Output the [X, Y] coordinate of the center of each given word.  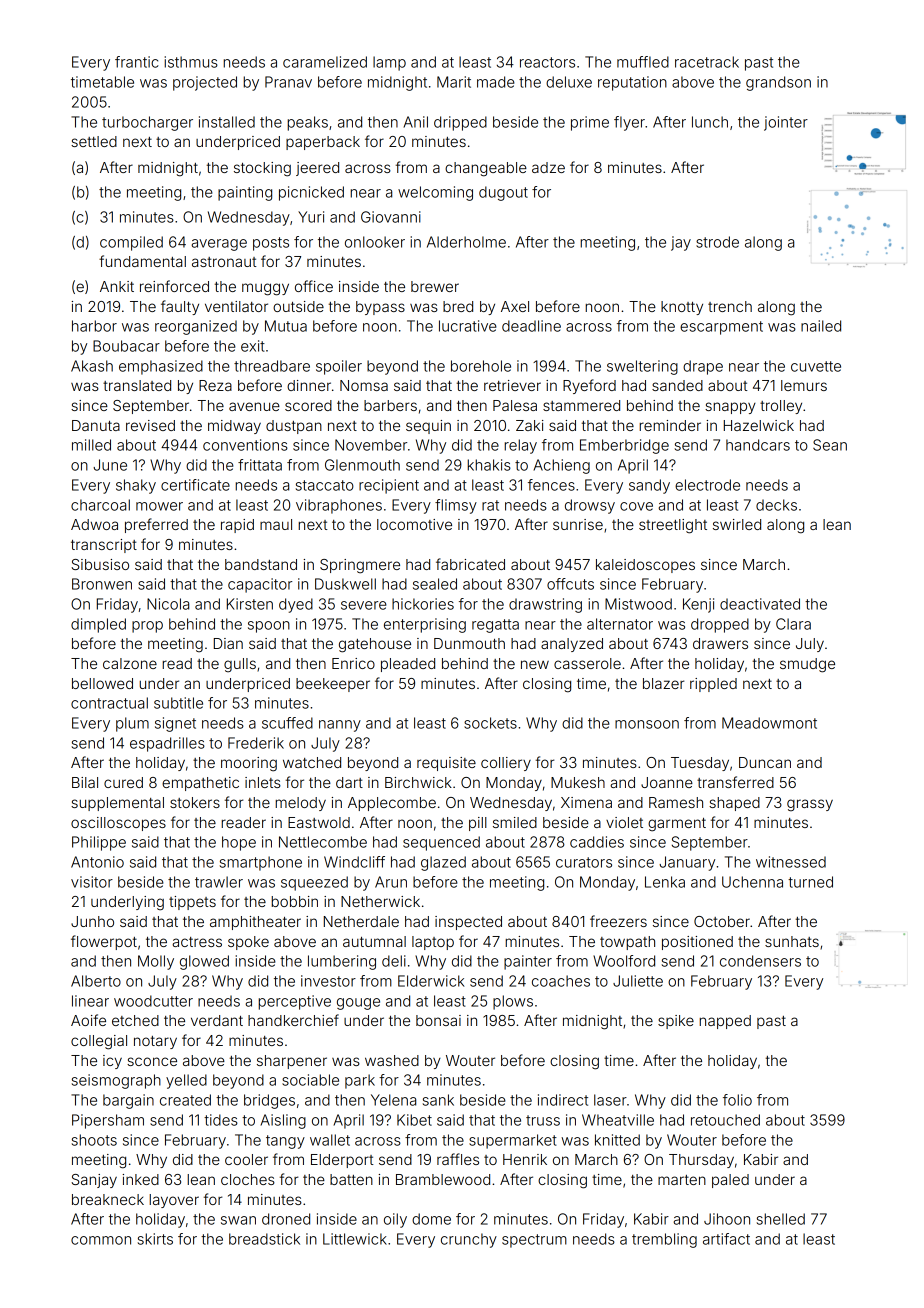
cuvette [816, 366]
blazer [663, 683]
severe [364, 605]
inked [141, 1179]
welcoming [435, 193]
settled [94, 141]
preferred [156, 525]
